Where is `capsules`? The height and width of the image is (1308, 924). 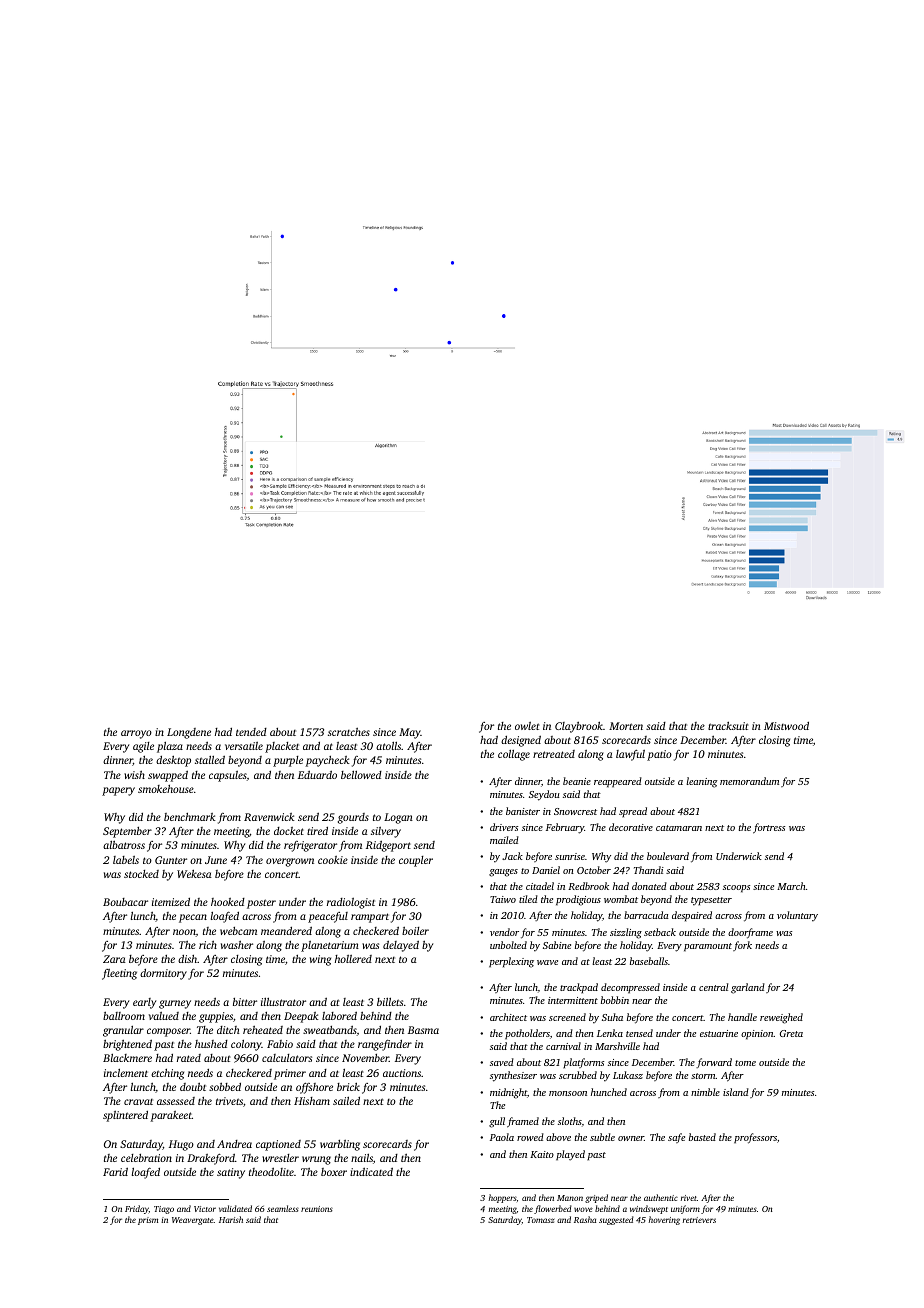 capsules is located at coordinates (228, 776).
